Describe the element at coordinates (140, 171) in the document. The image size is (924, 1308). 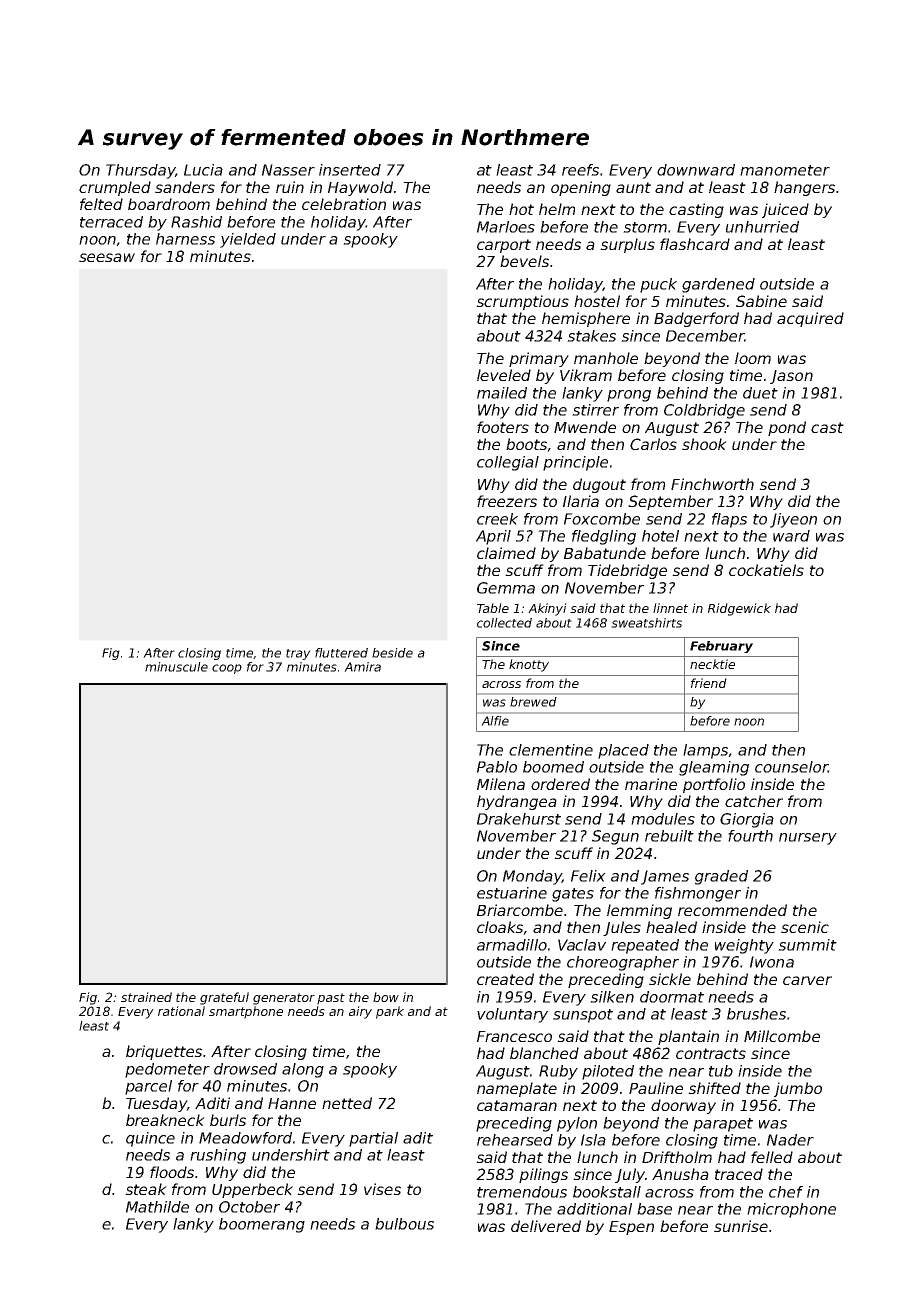
I see `Thursday` at that location.
